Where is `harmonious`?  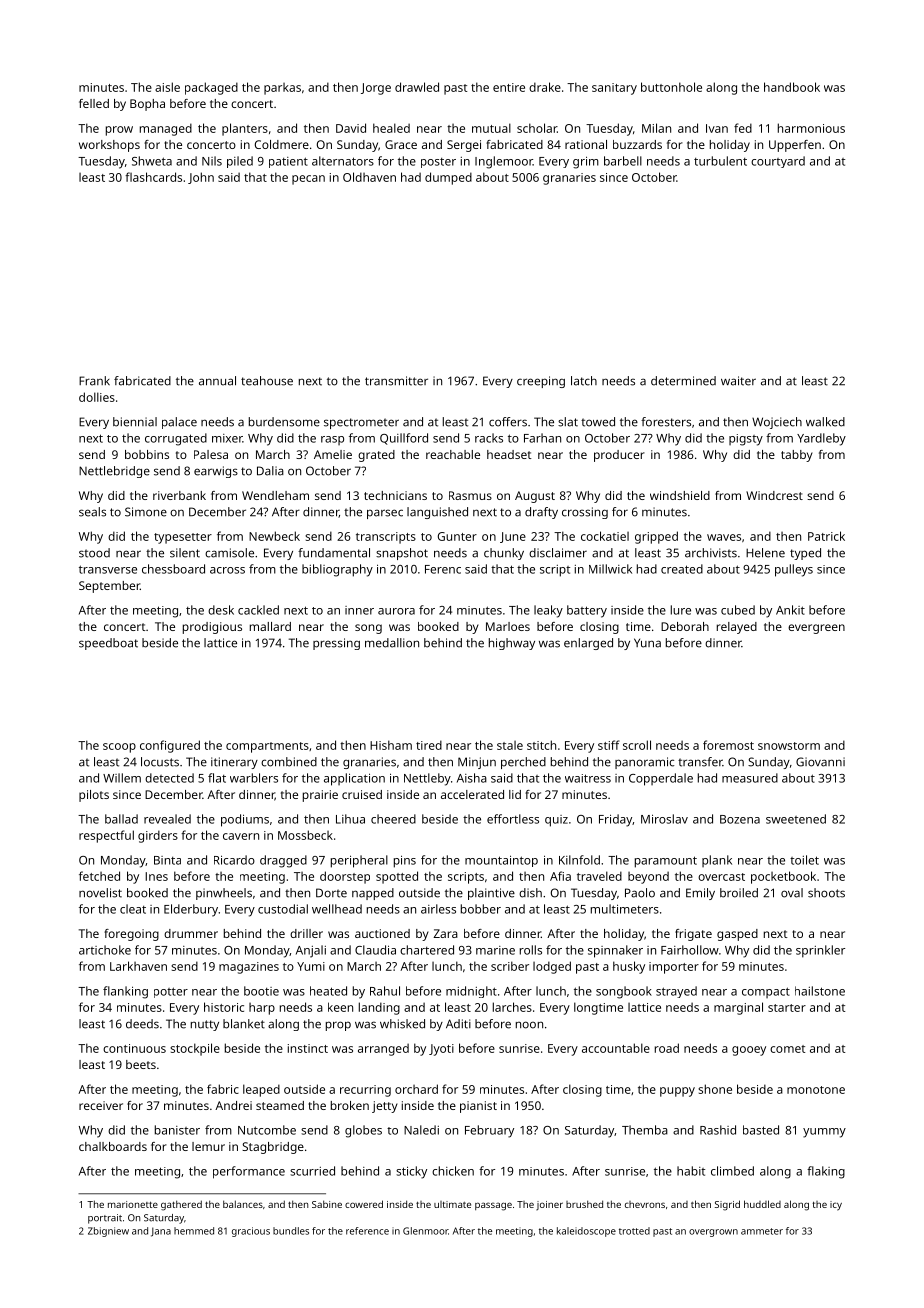
harmonious is located at coordinates (811, 128).
